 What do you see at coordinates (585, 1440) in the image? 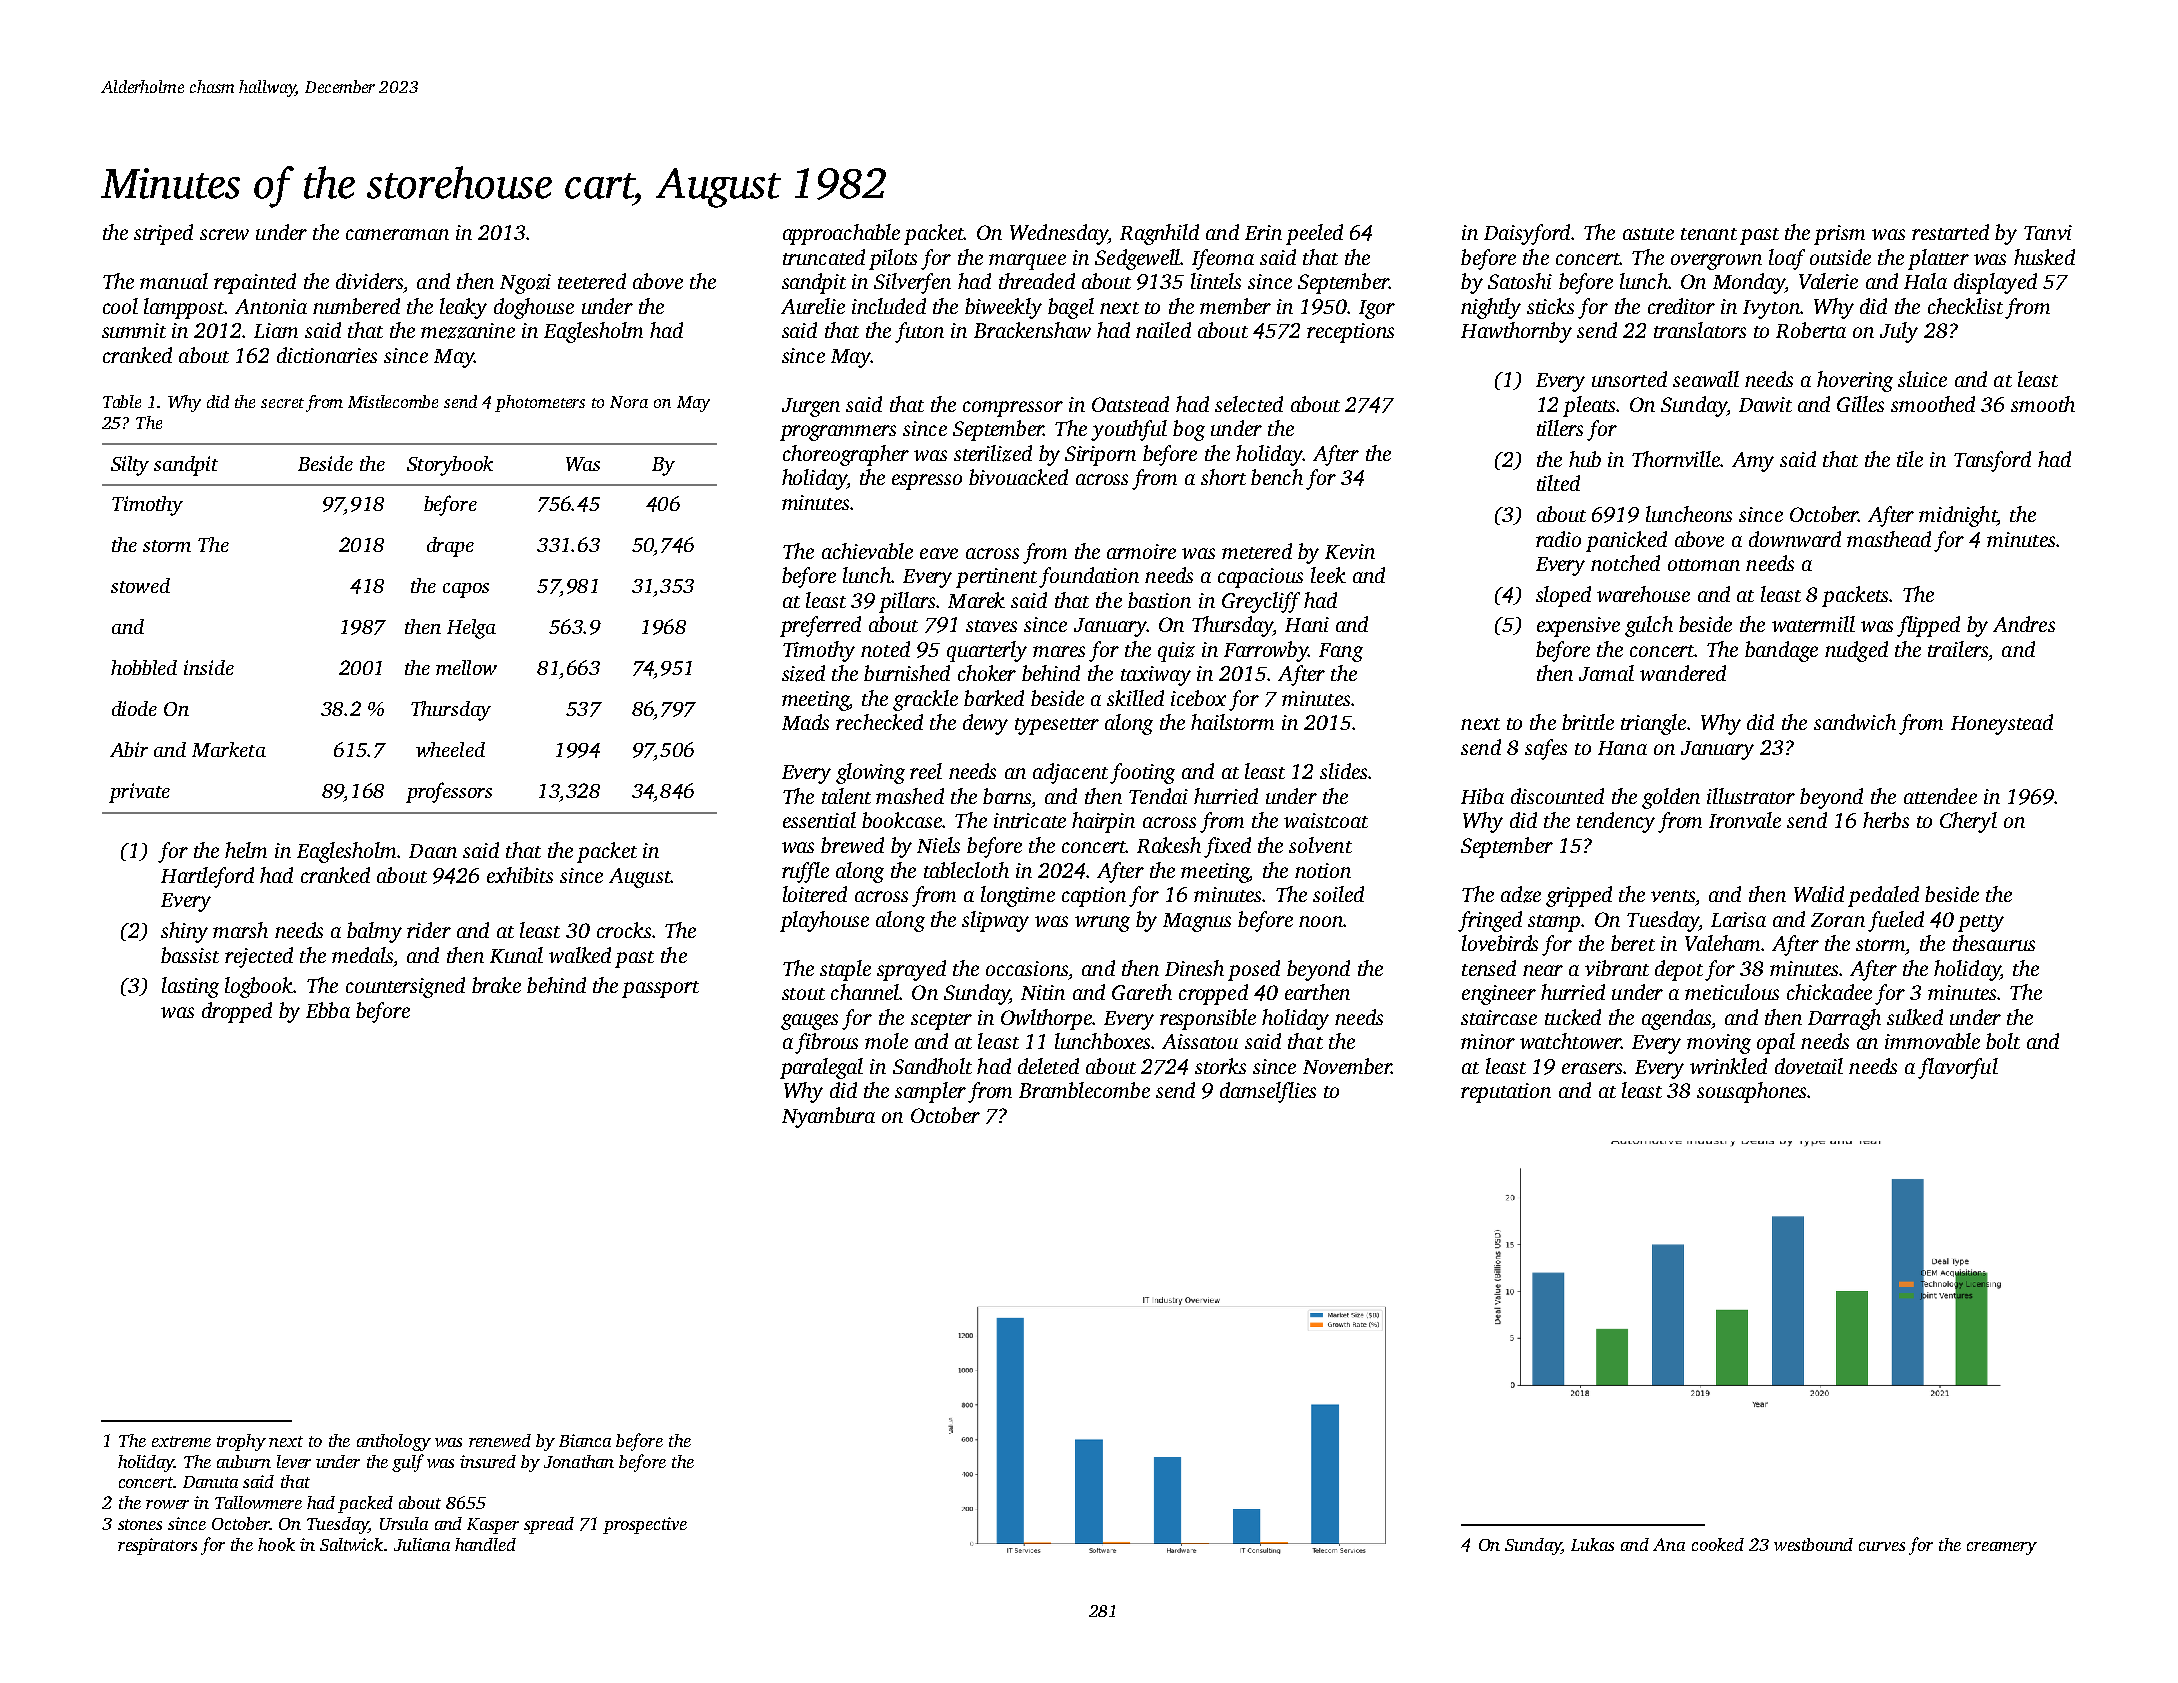
I see `Bianca` at bounding box center [585, 1440].
